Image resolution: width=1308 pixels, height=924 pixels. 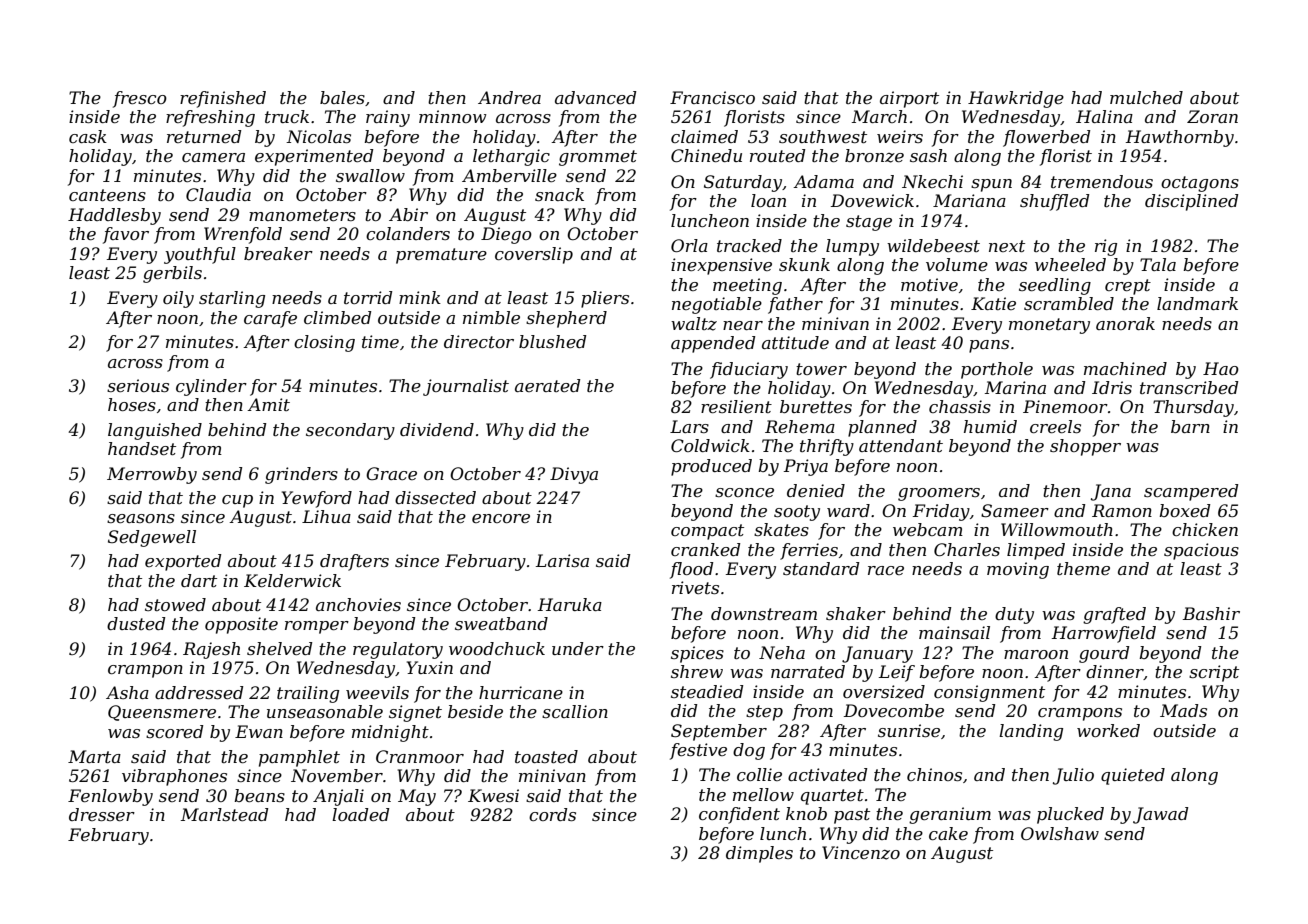 I want to click on script, so click(x=1214, y=673).
